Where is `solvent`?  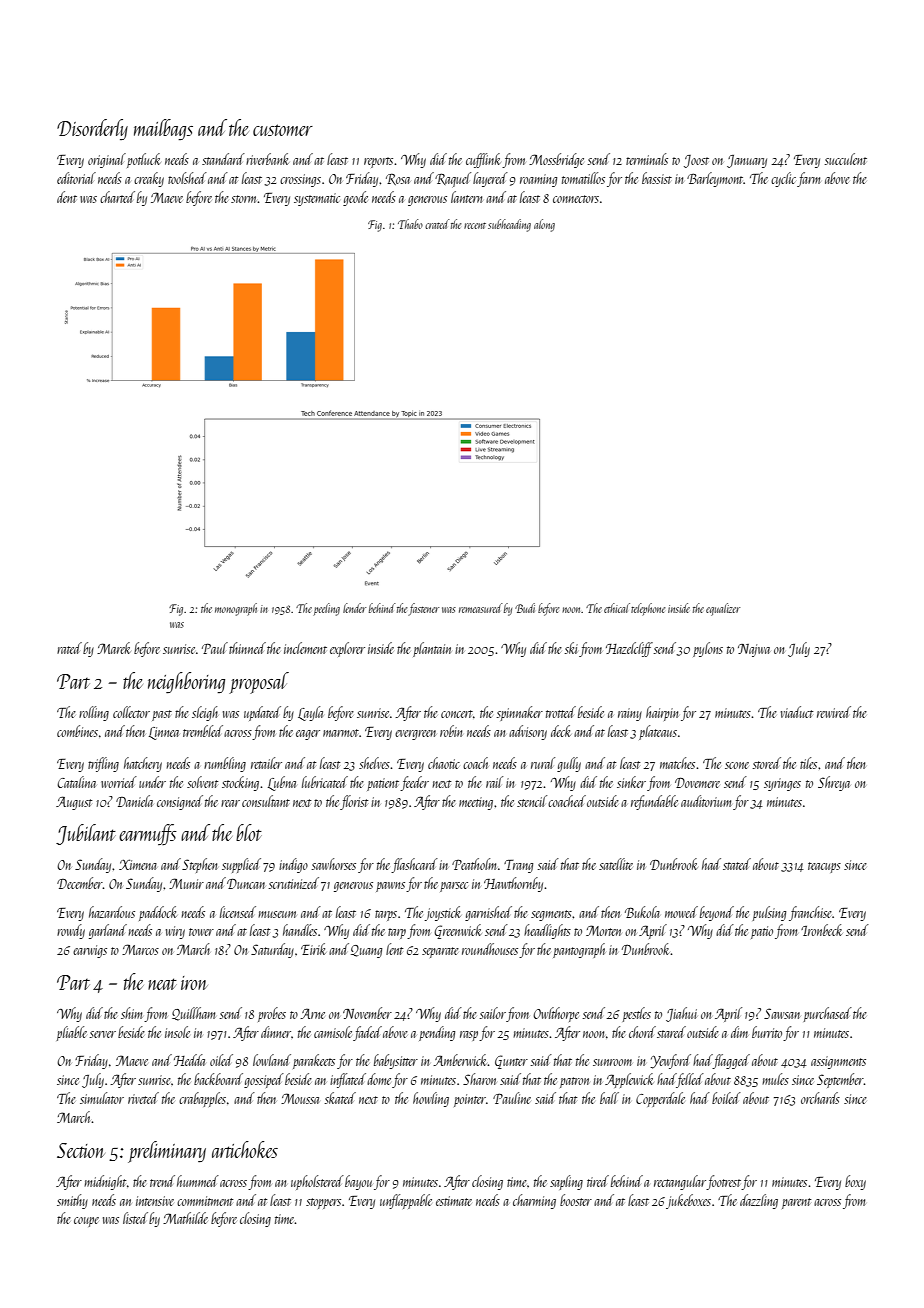
solvent is located at coordinates (202, 782).
